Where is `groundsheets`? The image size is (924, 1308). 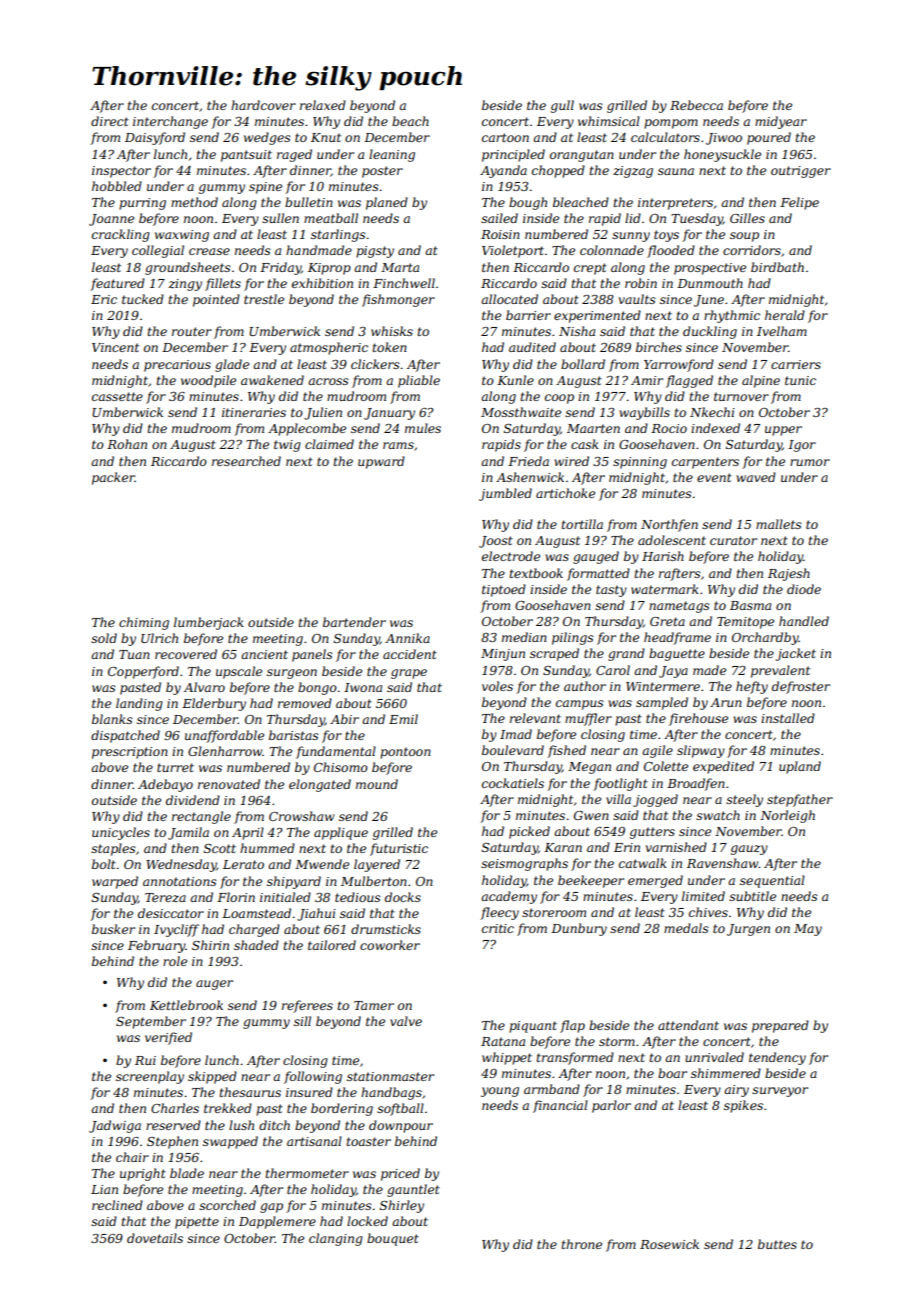 groundsheets is located at coordinates (188, 268).
